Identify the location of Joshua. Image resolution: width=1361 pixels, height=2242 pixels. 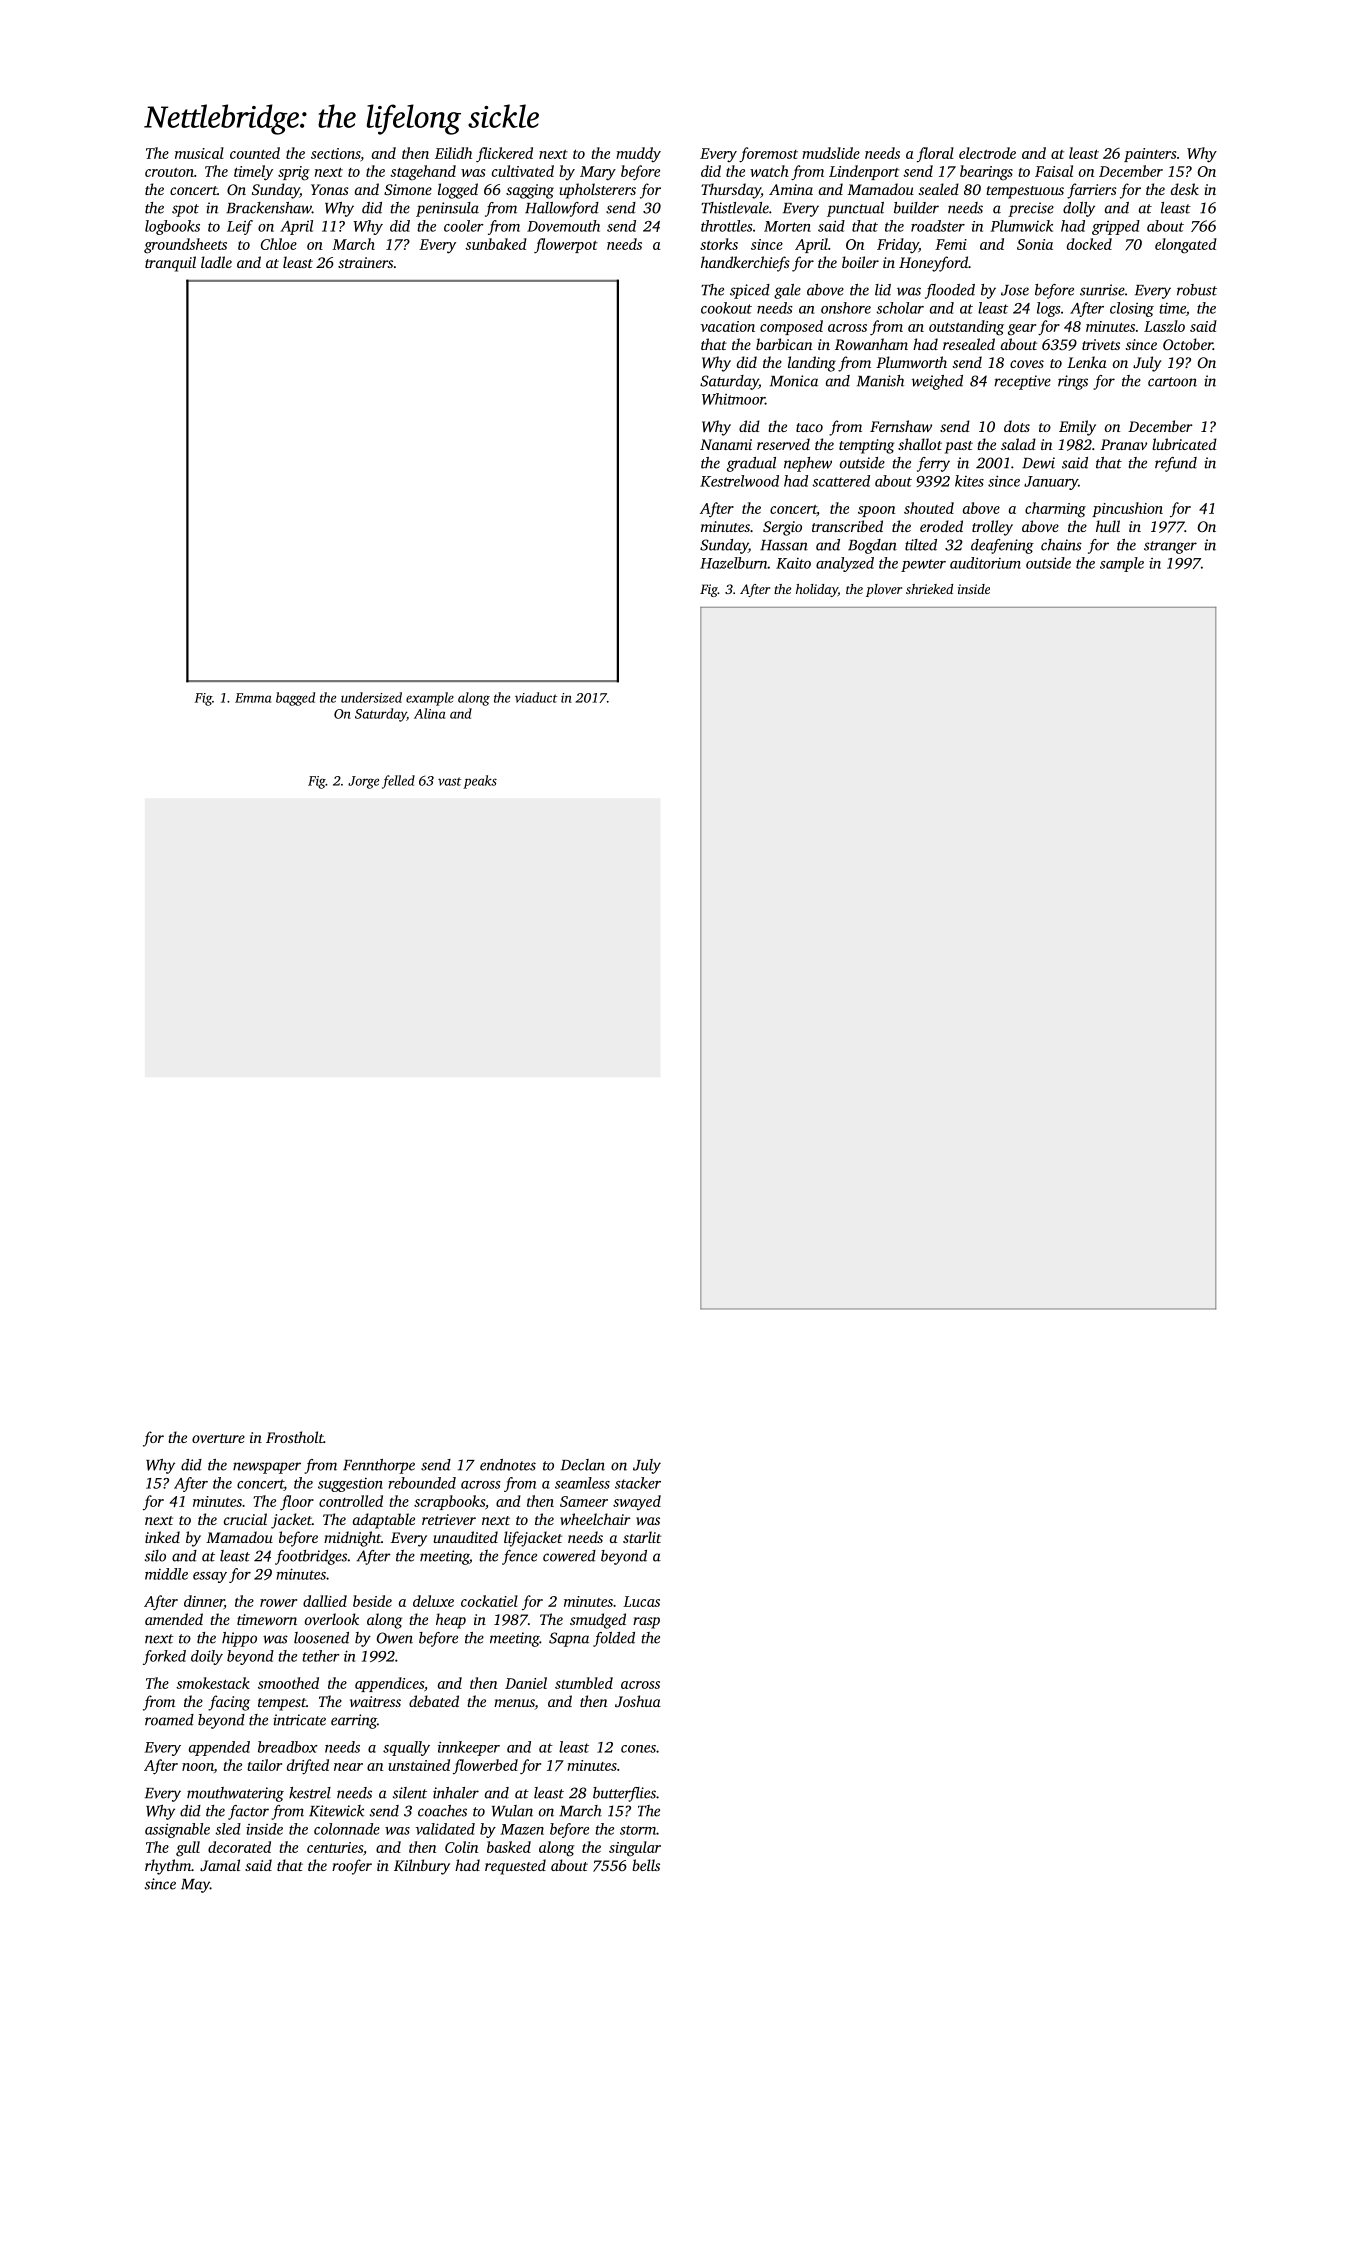
(638, 1701).
